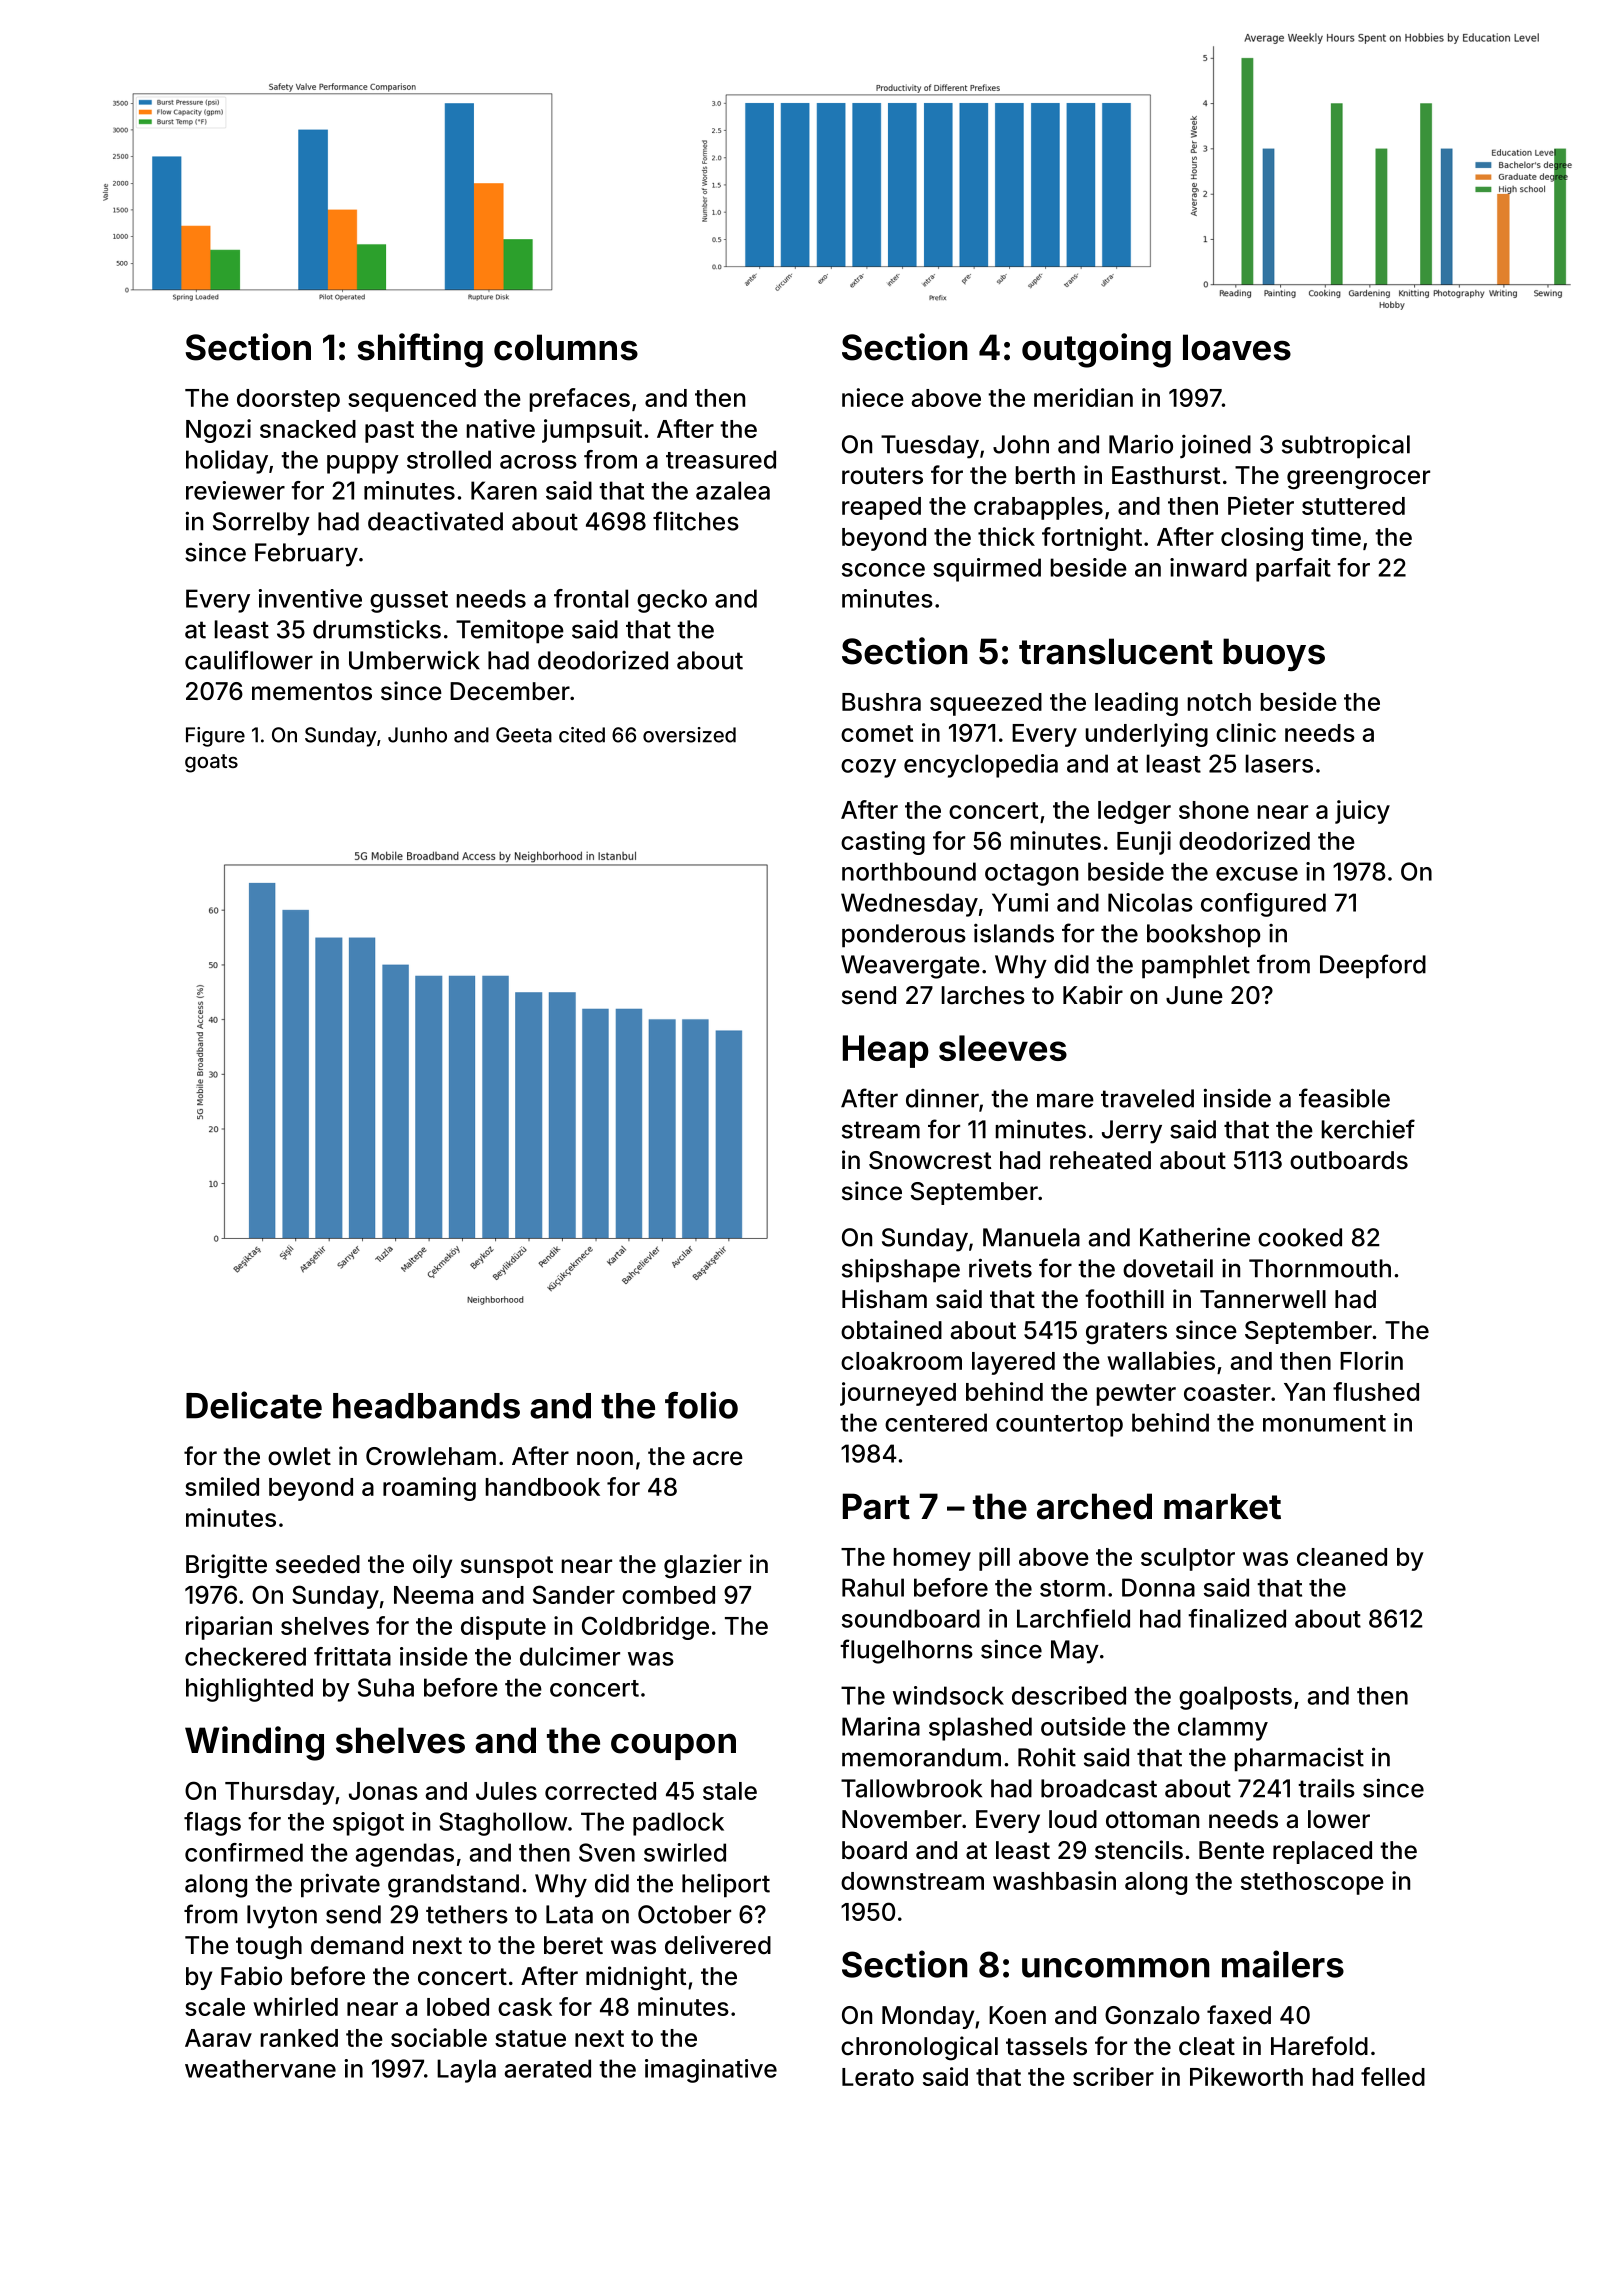 The height and width of the screenshot is (2292, 1620). What do you see at coordinates (721, 459) in the screenshot?
I see `treasured` at bounding box center [721, 459].
